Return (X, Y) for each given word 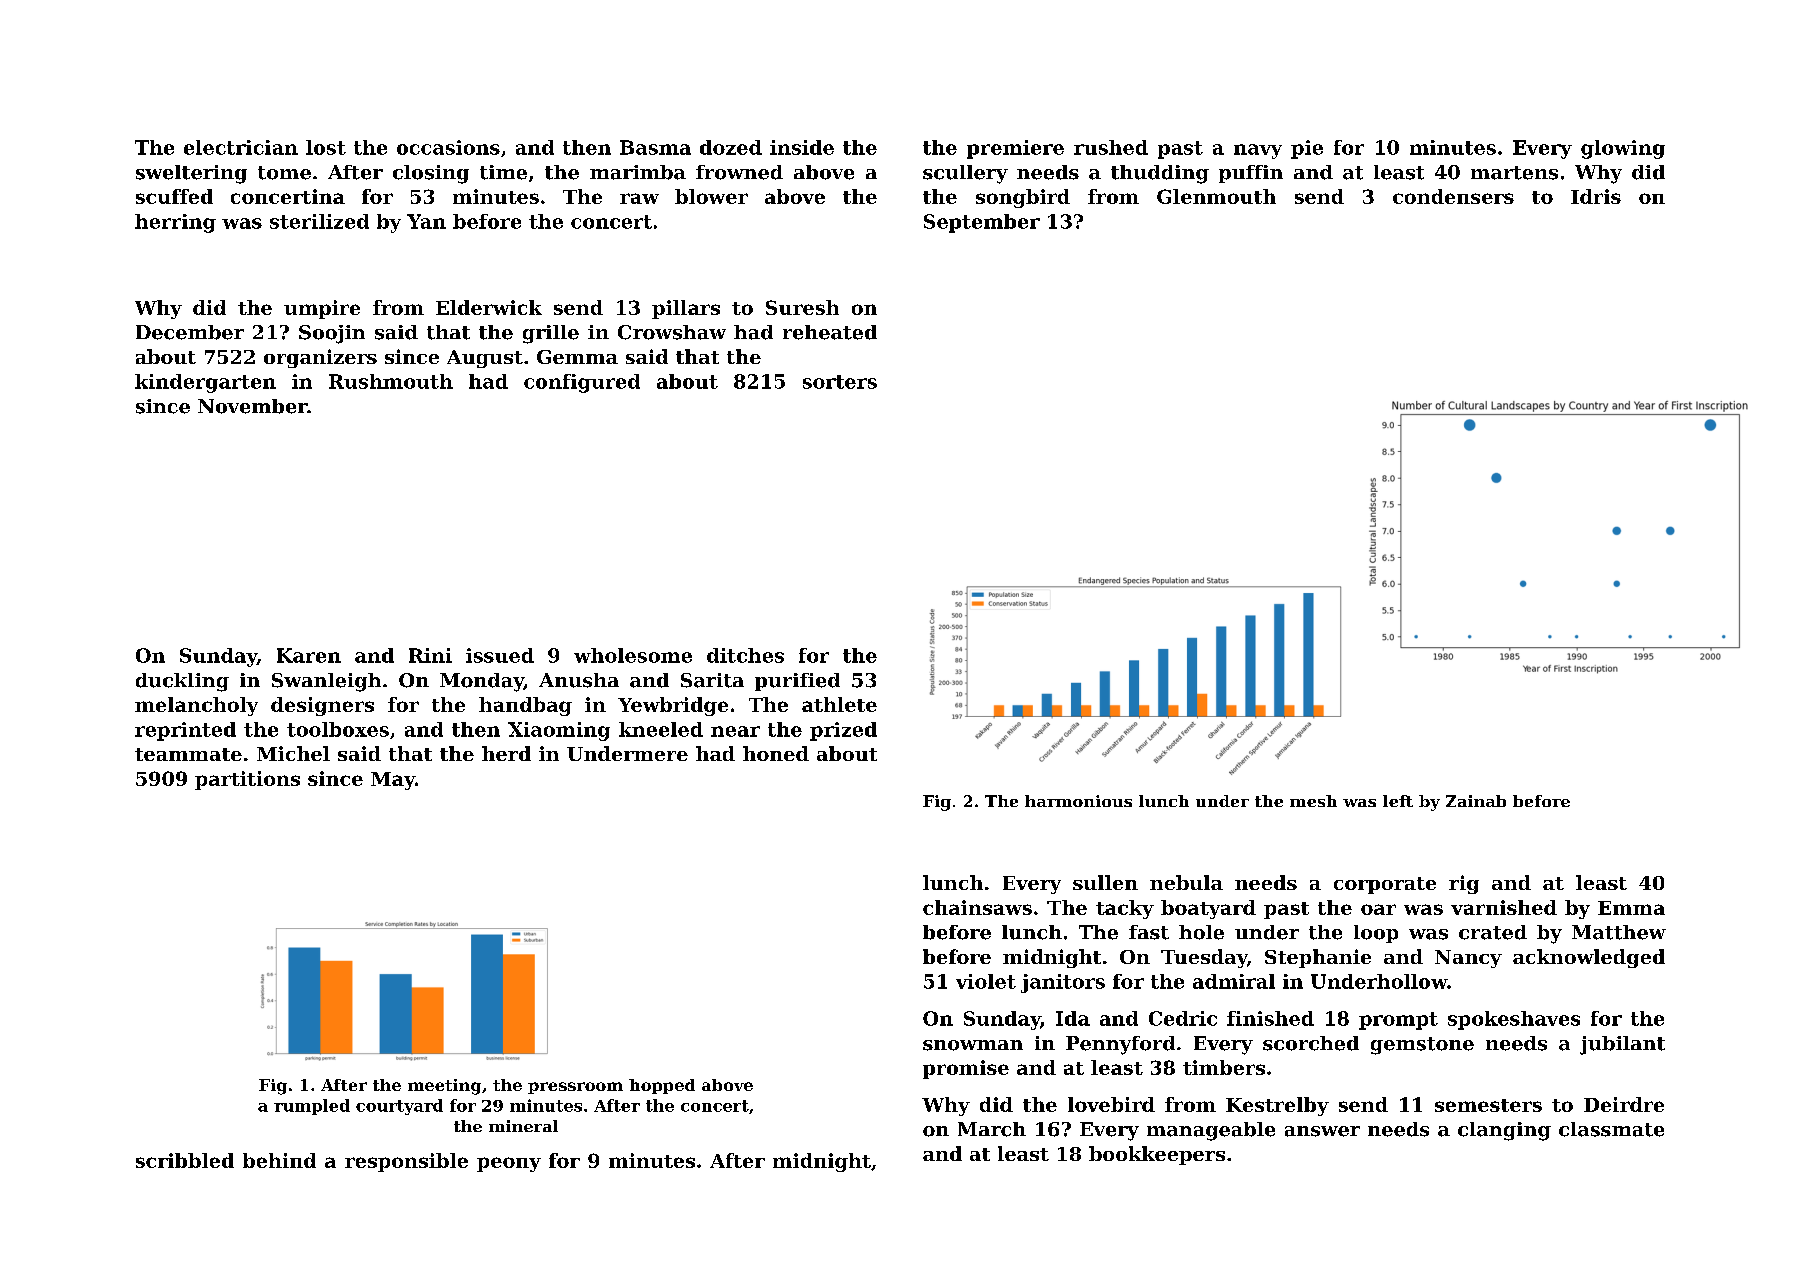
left (1398, 801)
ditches (745, 655)
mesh (1313, 801)
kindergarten (205, 383)
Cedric (1183, 1018)
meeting (444, 1087)
